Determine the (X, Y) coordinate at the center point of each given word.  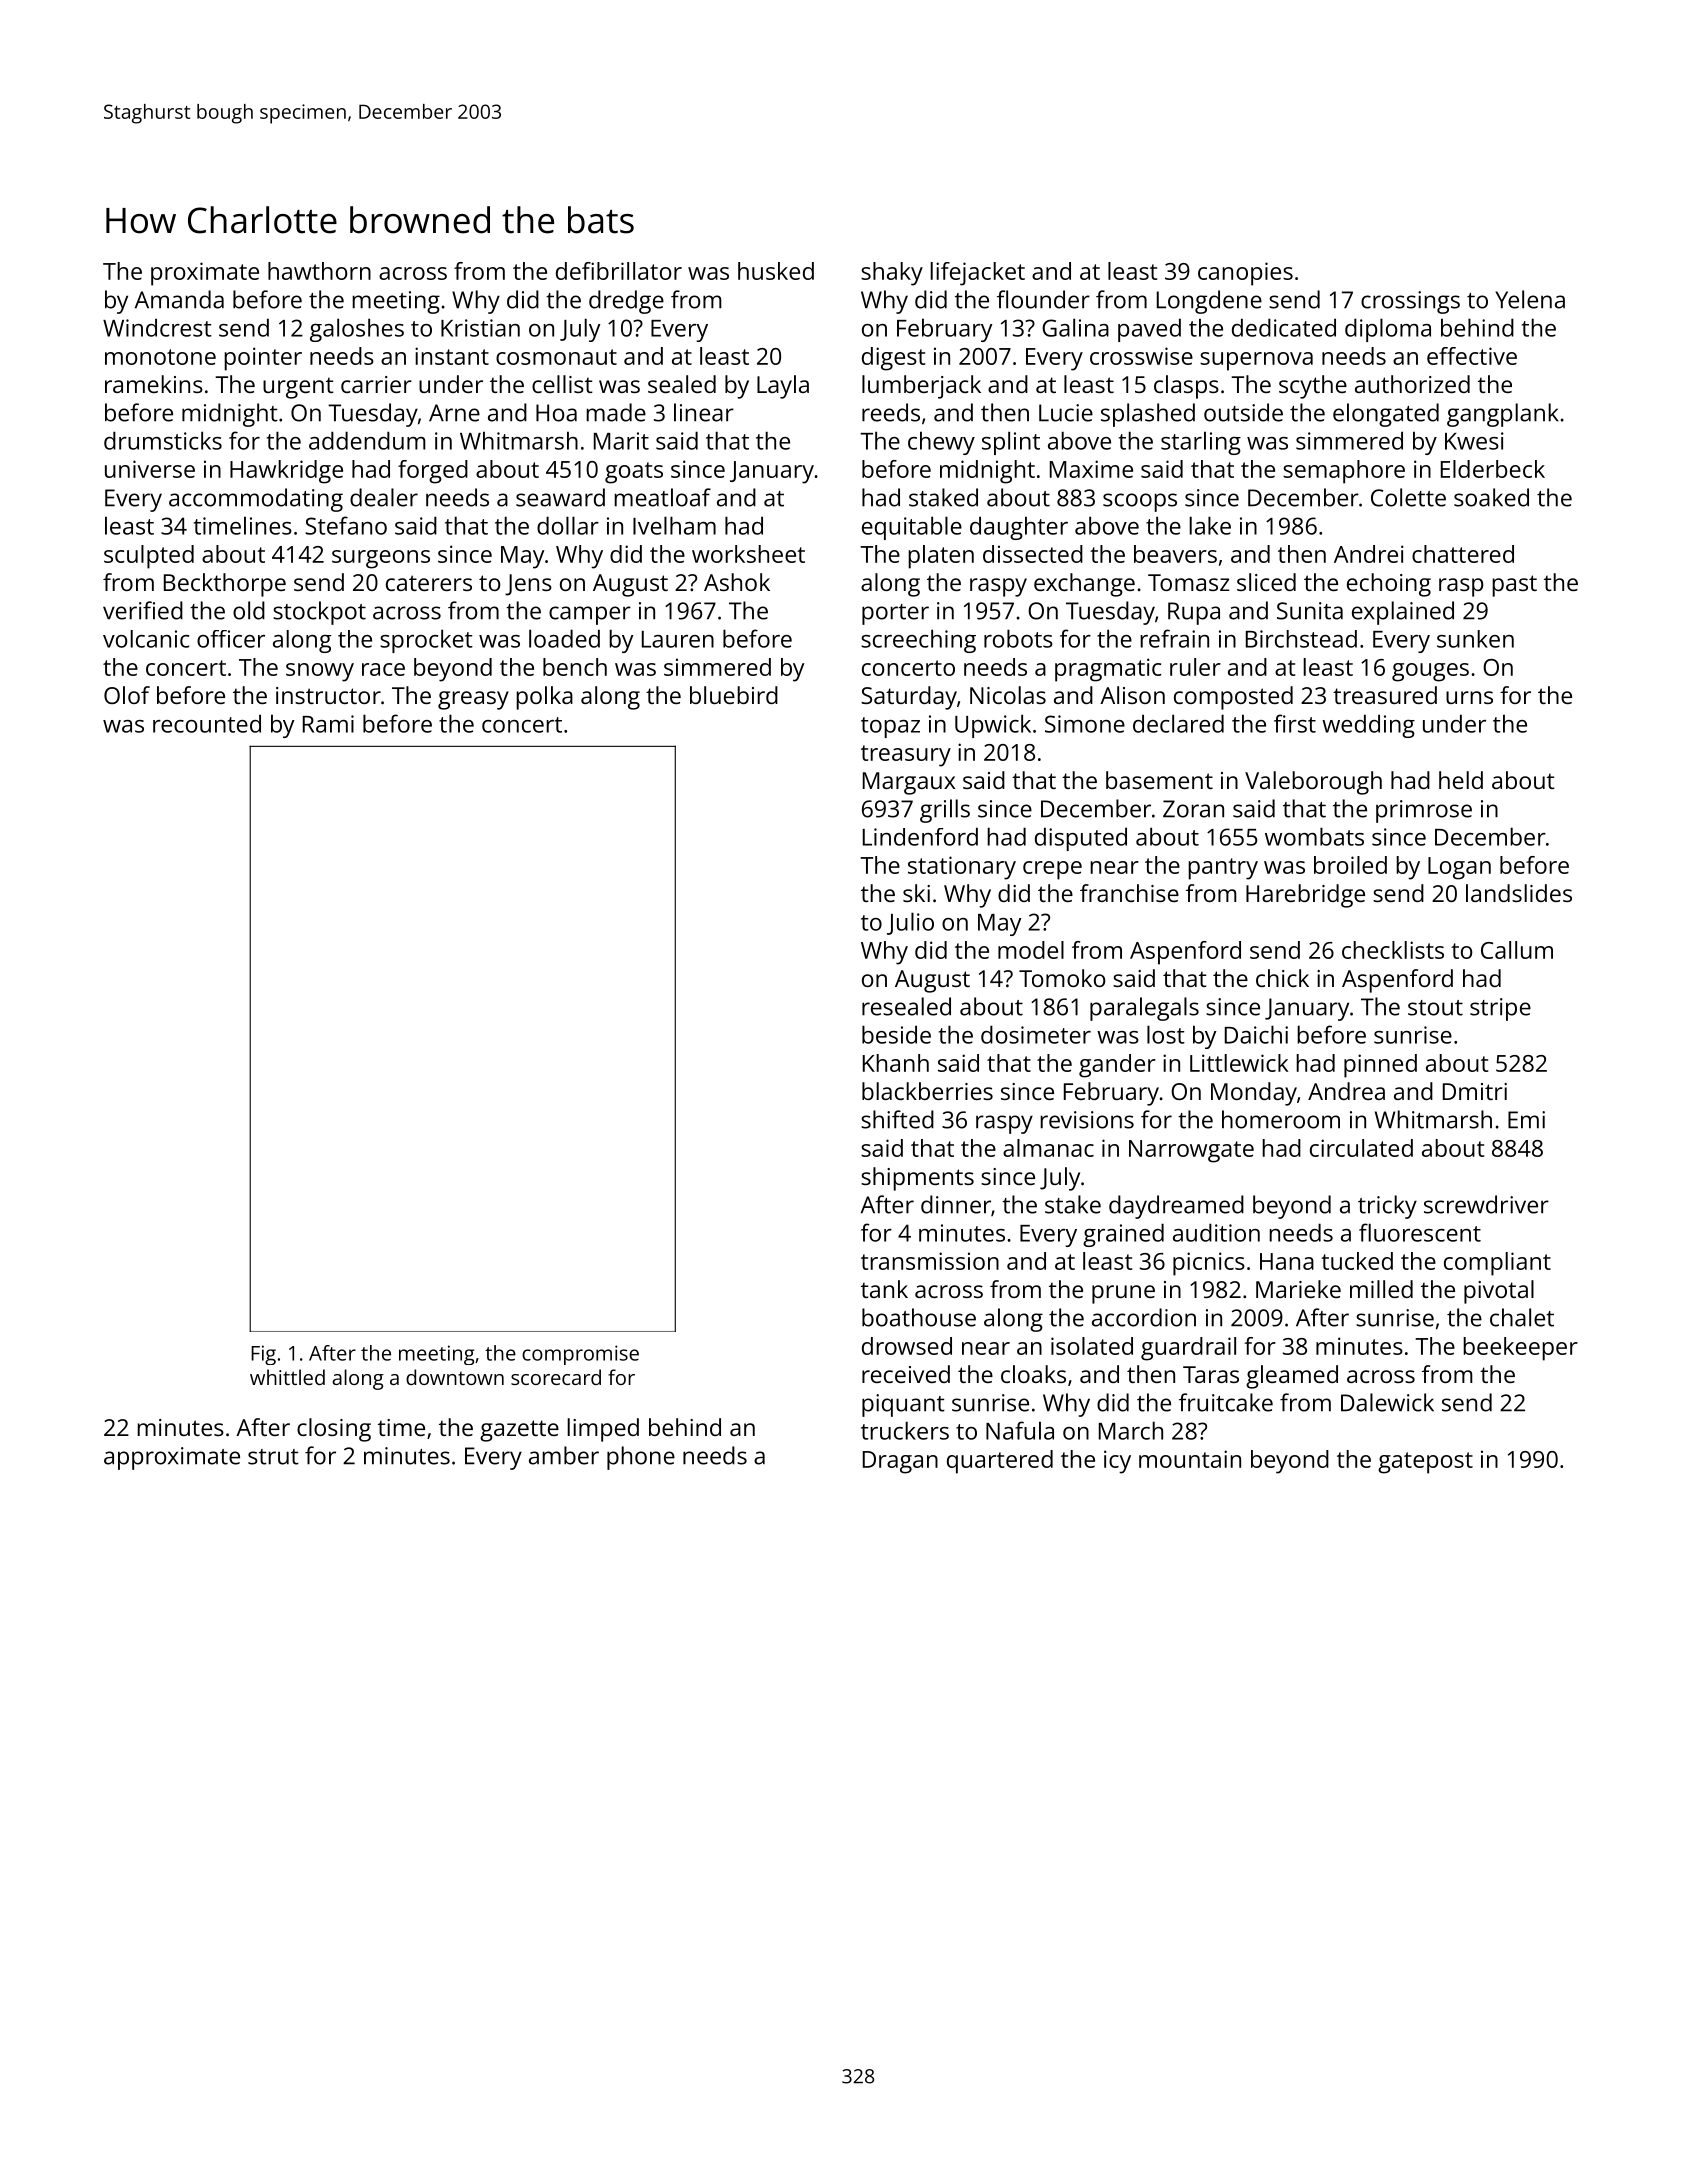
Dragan (900, 1462)
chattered (1463, 554)
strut (273, 1457)
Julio (910, 923)
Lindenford (920, 836)
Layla (783, 387)
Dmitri (1475, 1091)
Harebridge (1305, 896)
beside (896, 1034)
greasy (473, 700)
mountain (1190, 1459)
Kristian (480, 328)
